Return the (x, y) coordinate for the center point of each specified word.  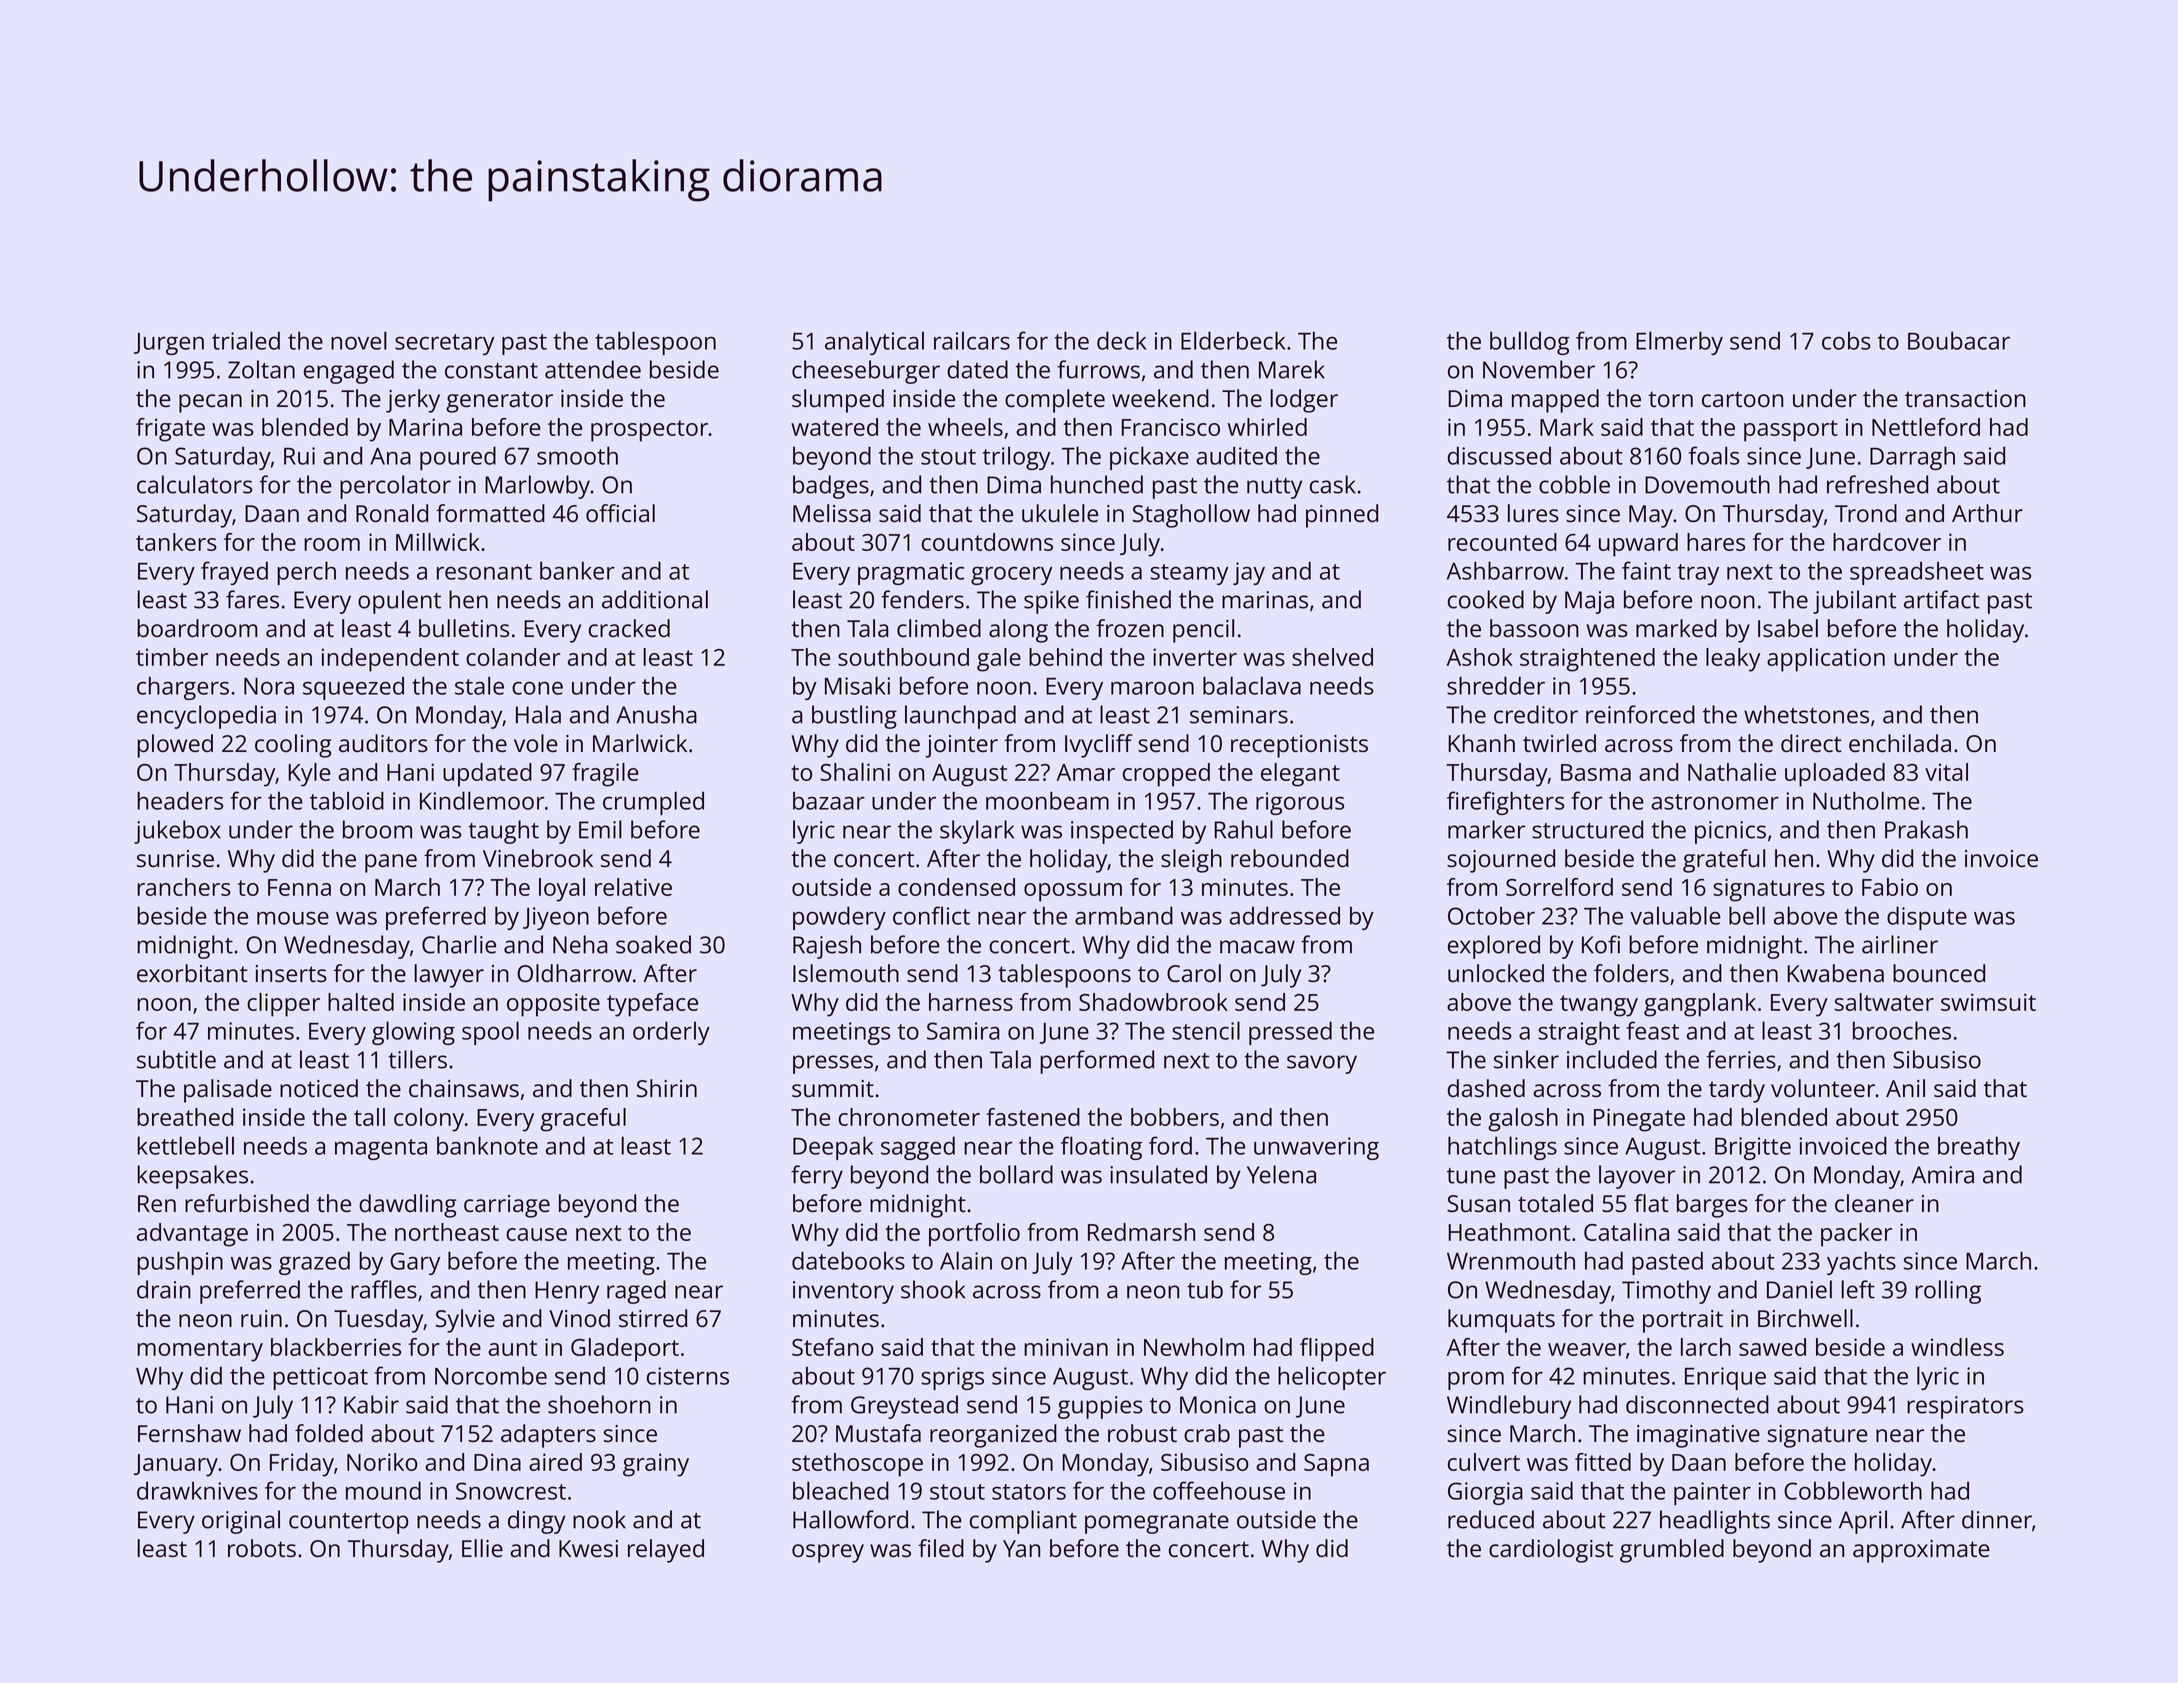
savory (1322, 1064)
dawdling (408, 1206)
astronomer (1715, 802)
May (1651, 516)
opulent (399, 602)
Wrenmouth (1511, 1260)
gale (999, 660)
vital (1946, 772)
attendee (593, 369)
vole (536, 743)
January (176, 1465)
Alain (966, 1260)
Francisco (1170, 427)
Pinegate (1639, 1120)
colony (429, 1120)
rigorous (1300, 803)
